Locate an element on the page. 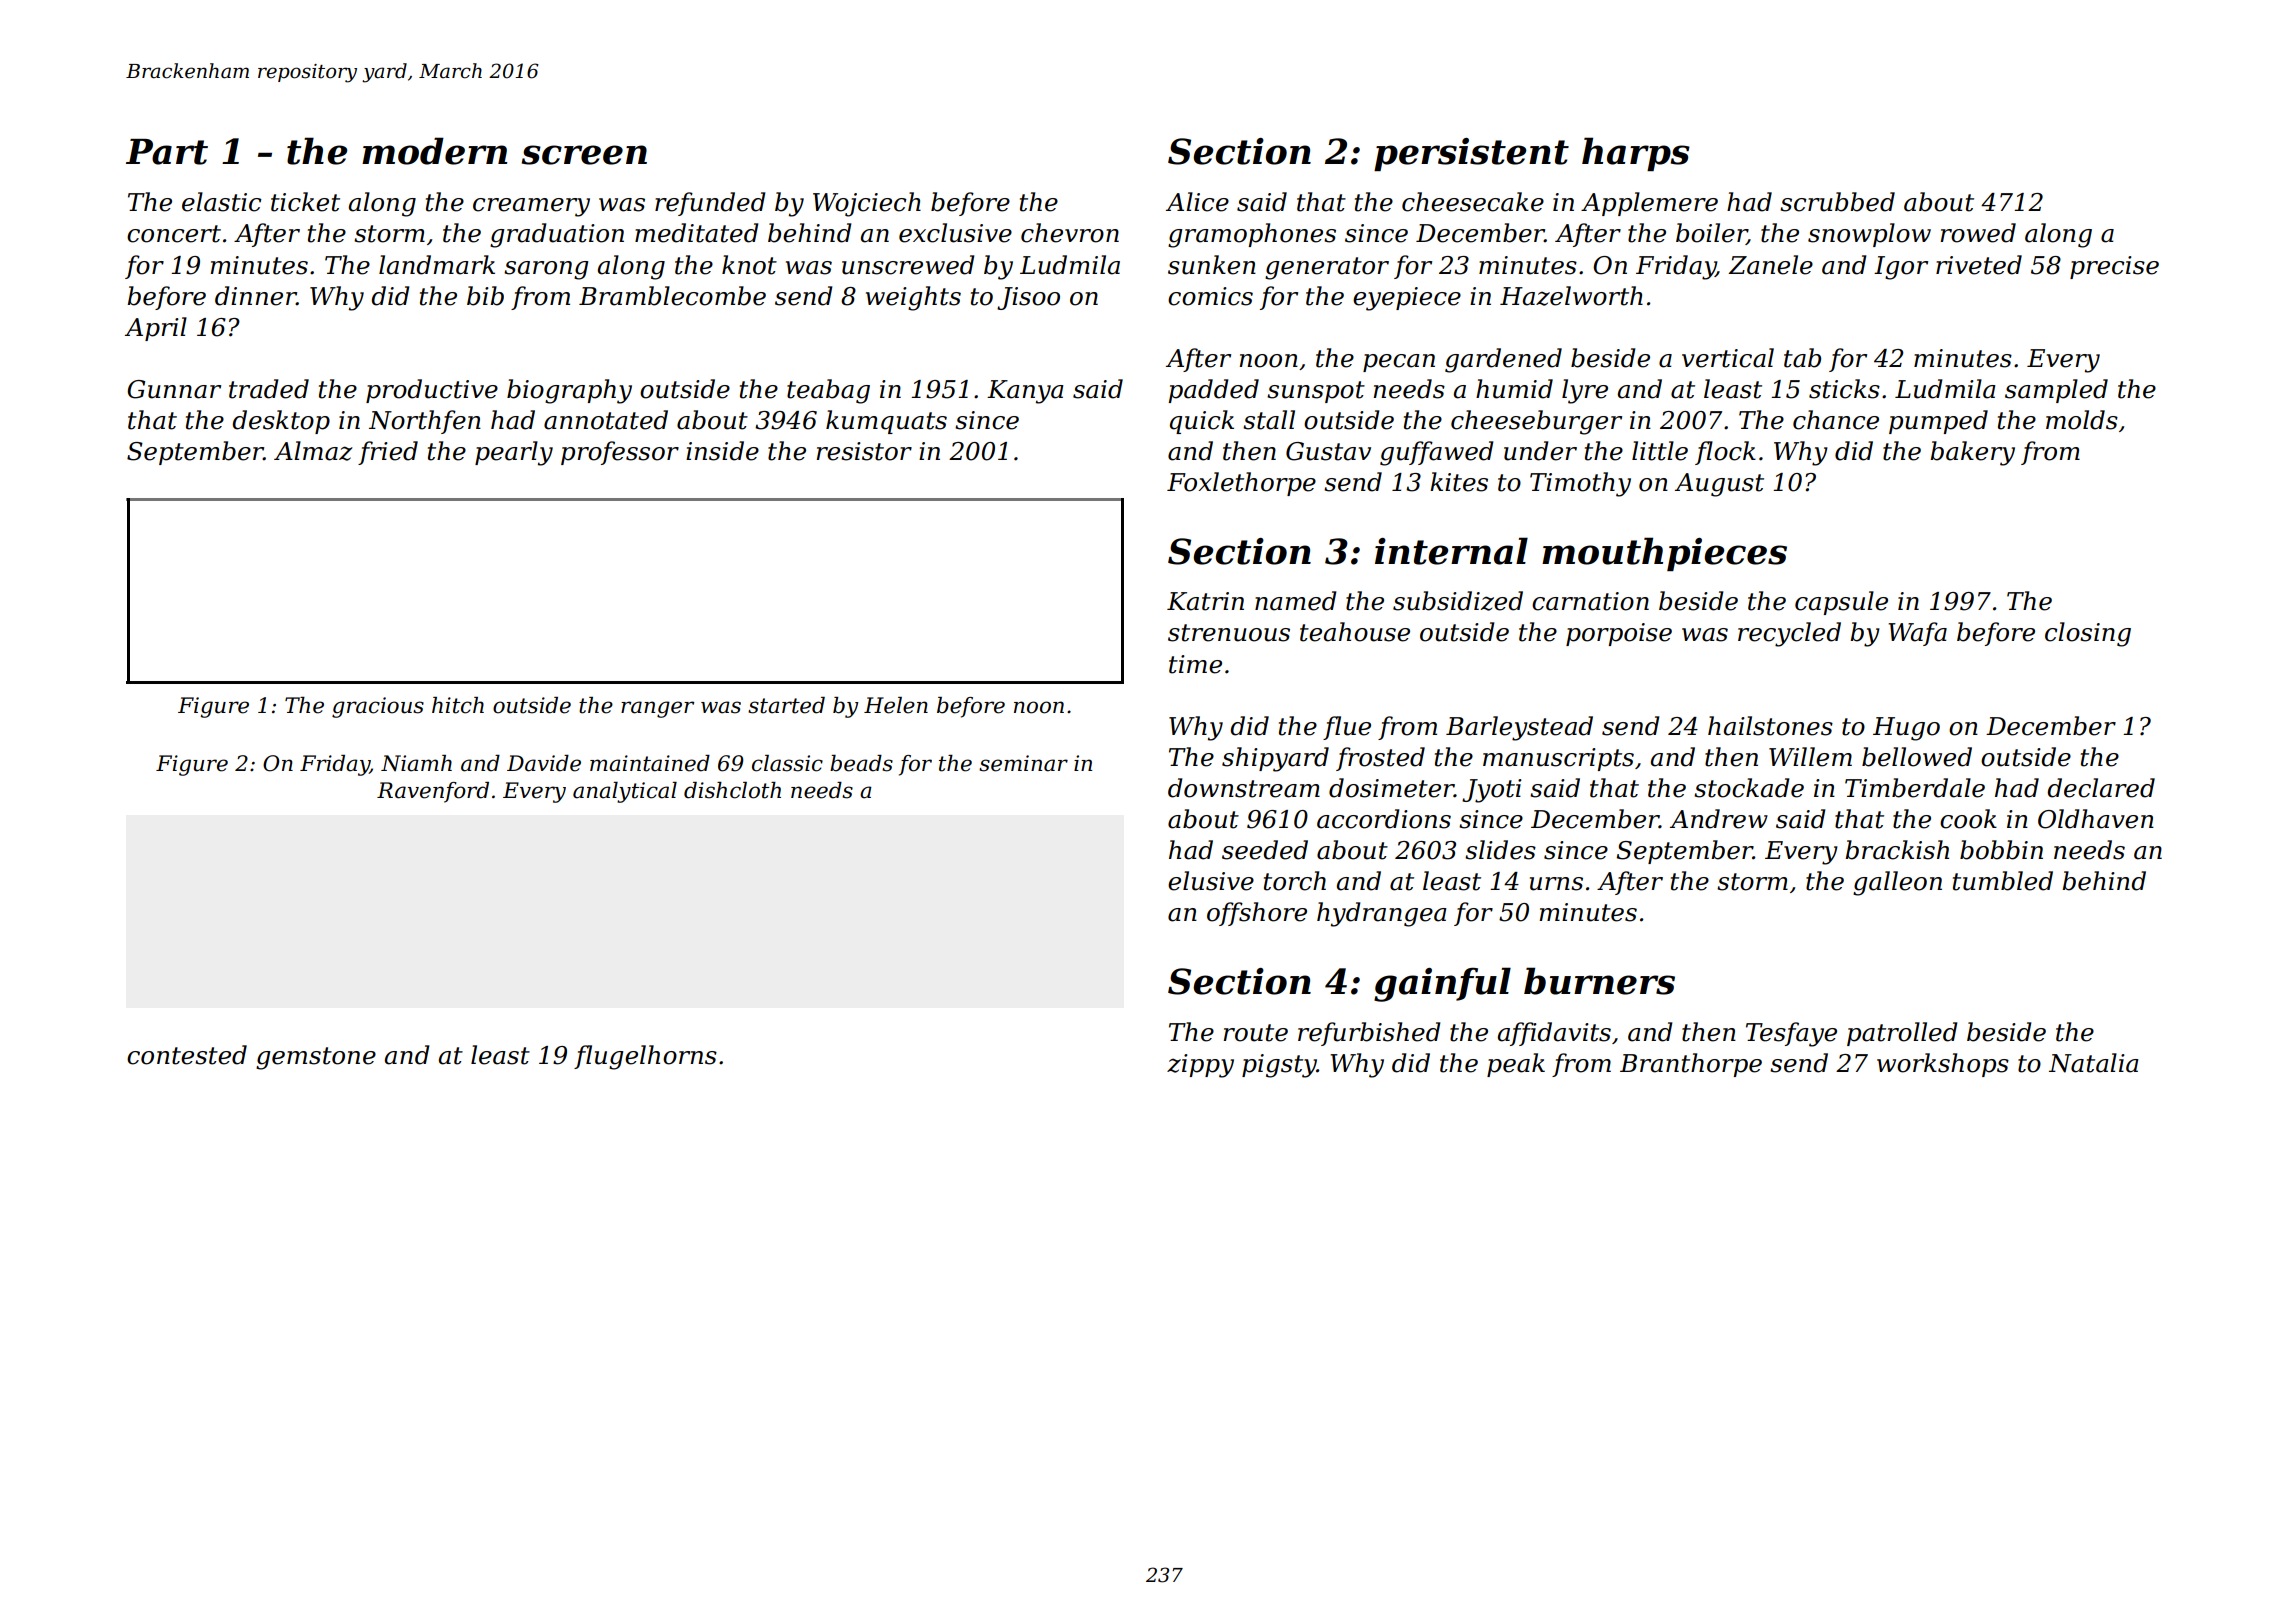  gracious is located at coordinates (378, 707).
